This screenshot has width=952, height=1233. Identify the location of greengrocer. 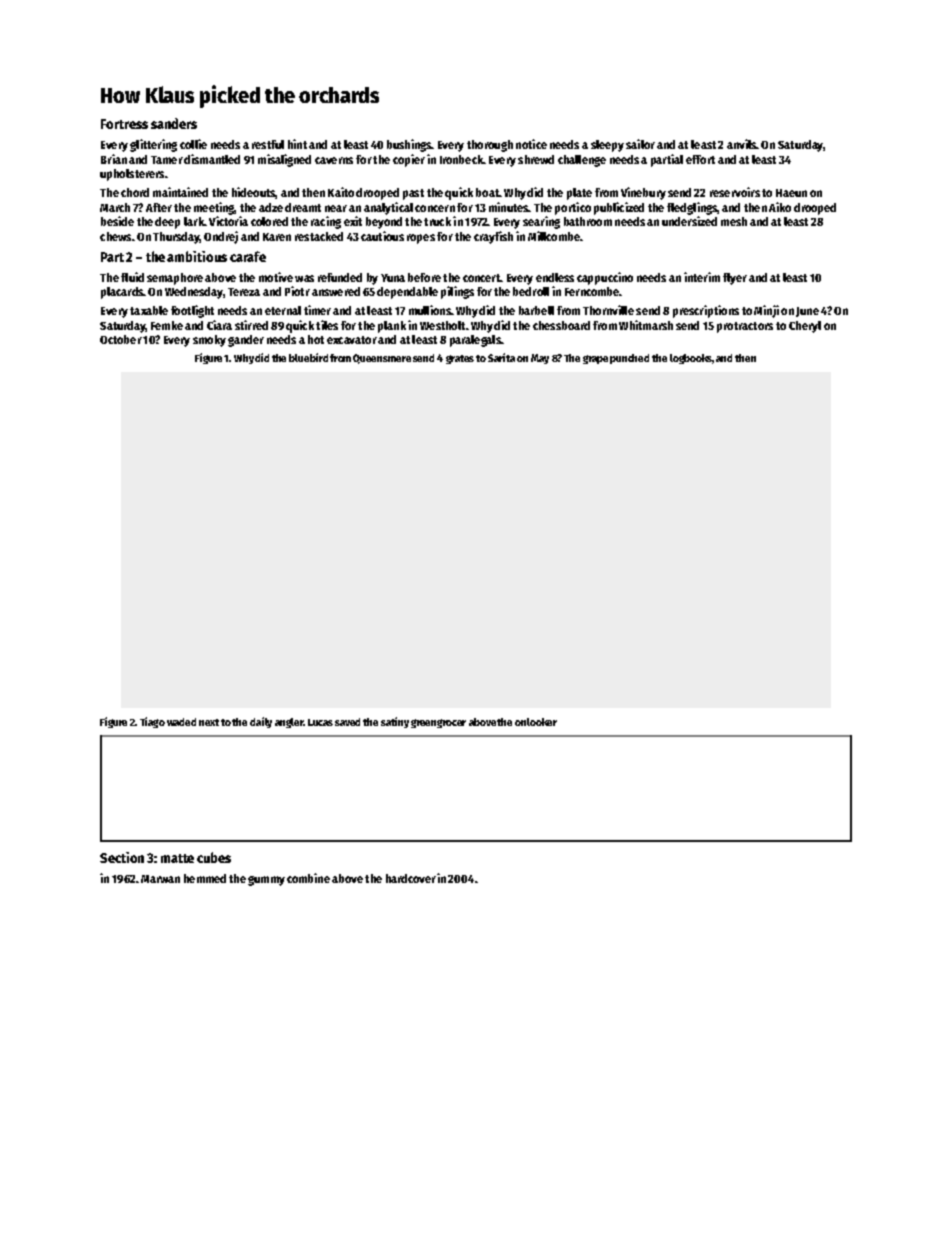
(438, 723).
